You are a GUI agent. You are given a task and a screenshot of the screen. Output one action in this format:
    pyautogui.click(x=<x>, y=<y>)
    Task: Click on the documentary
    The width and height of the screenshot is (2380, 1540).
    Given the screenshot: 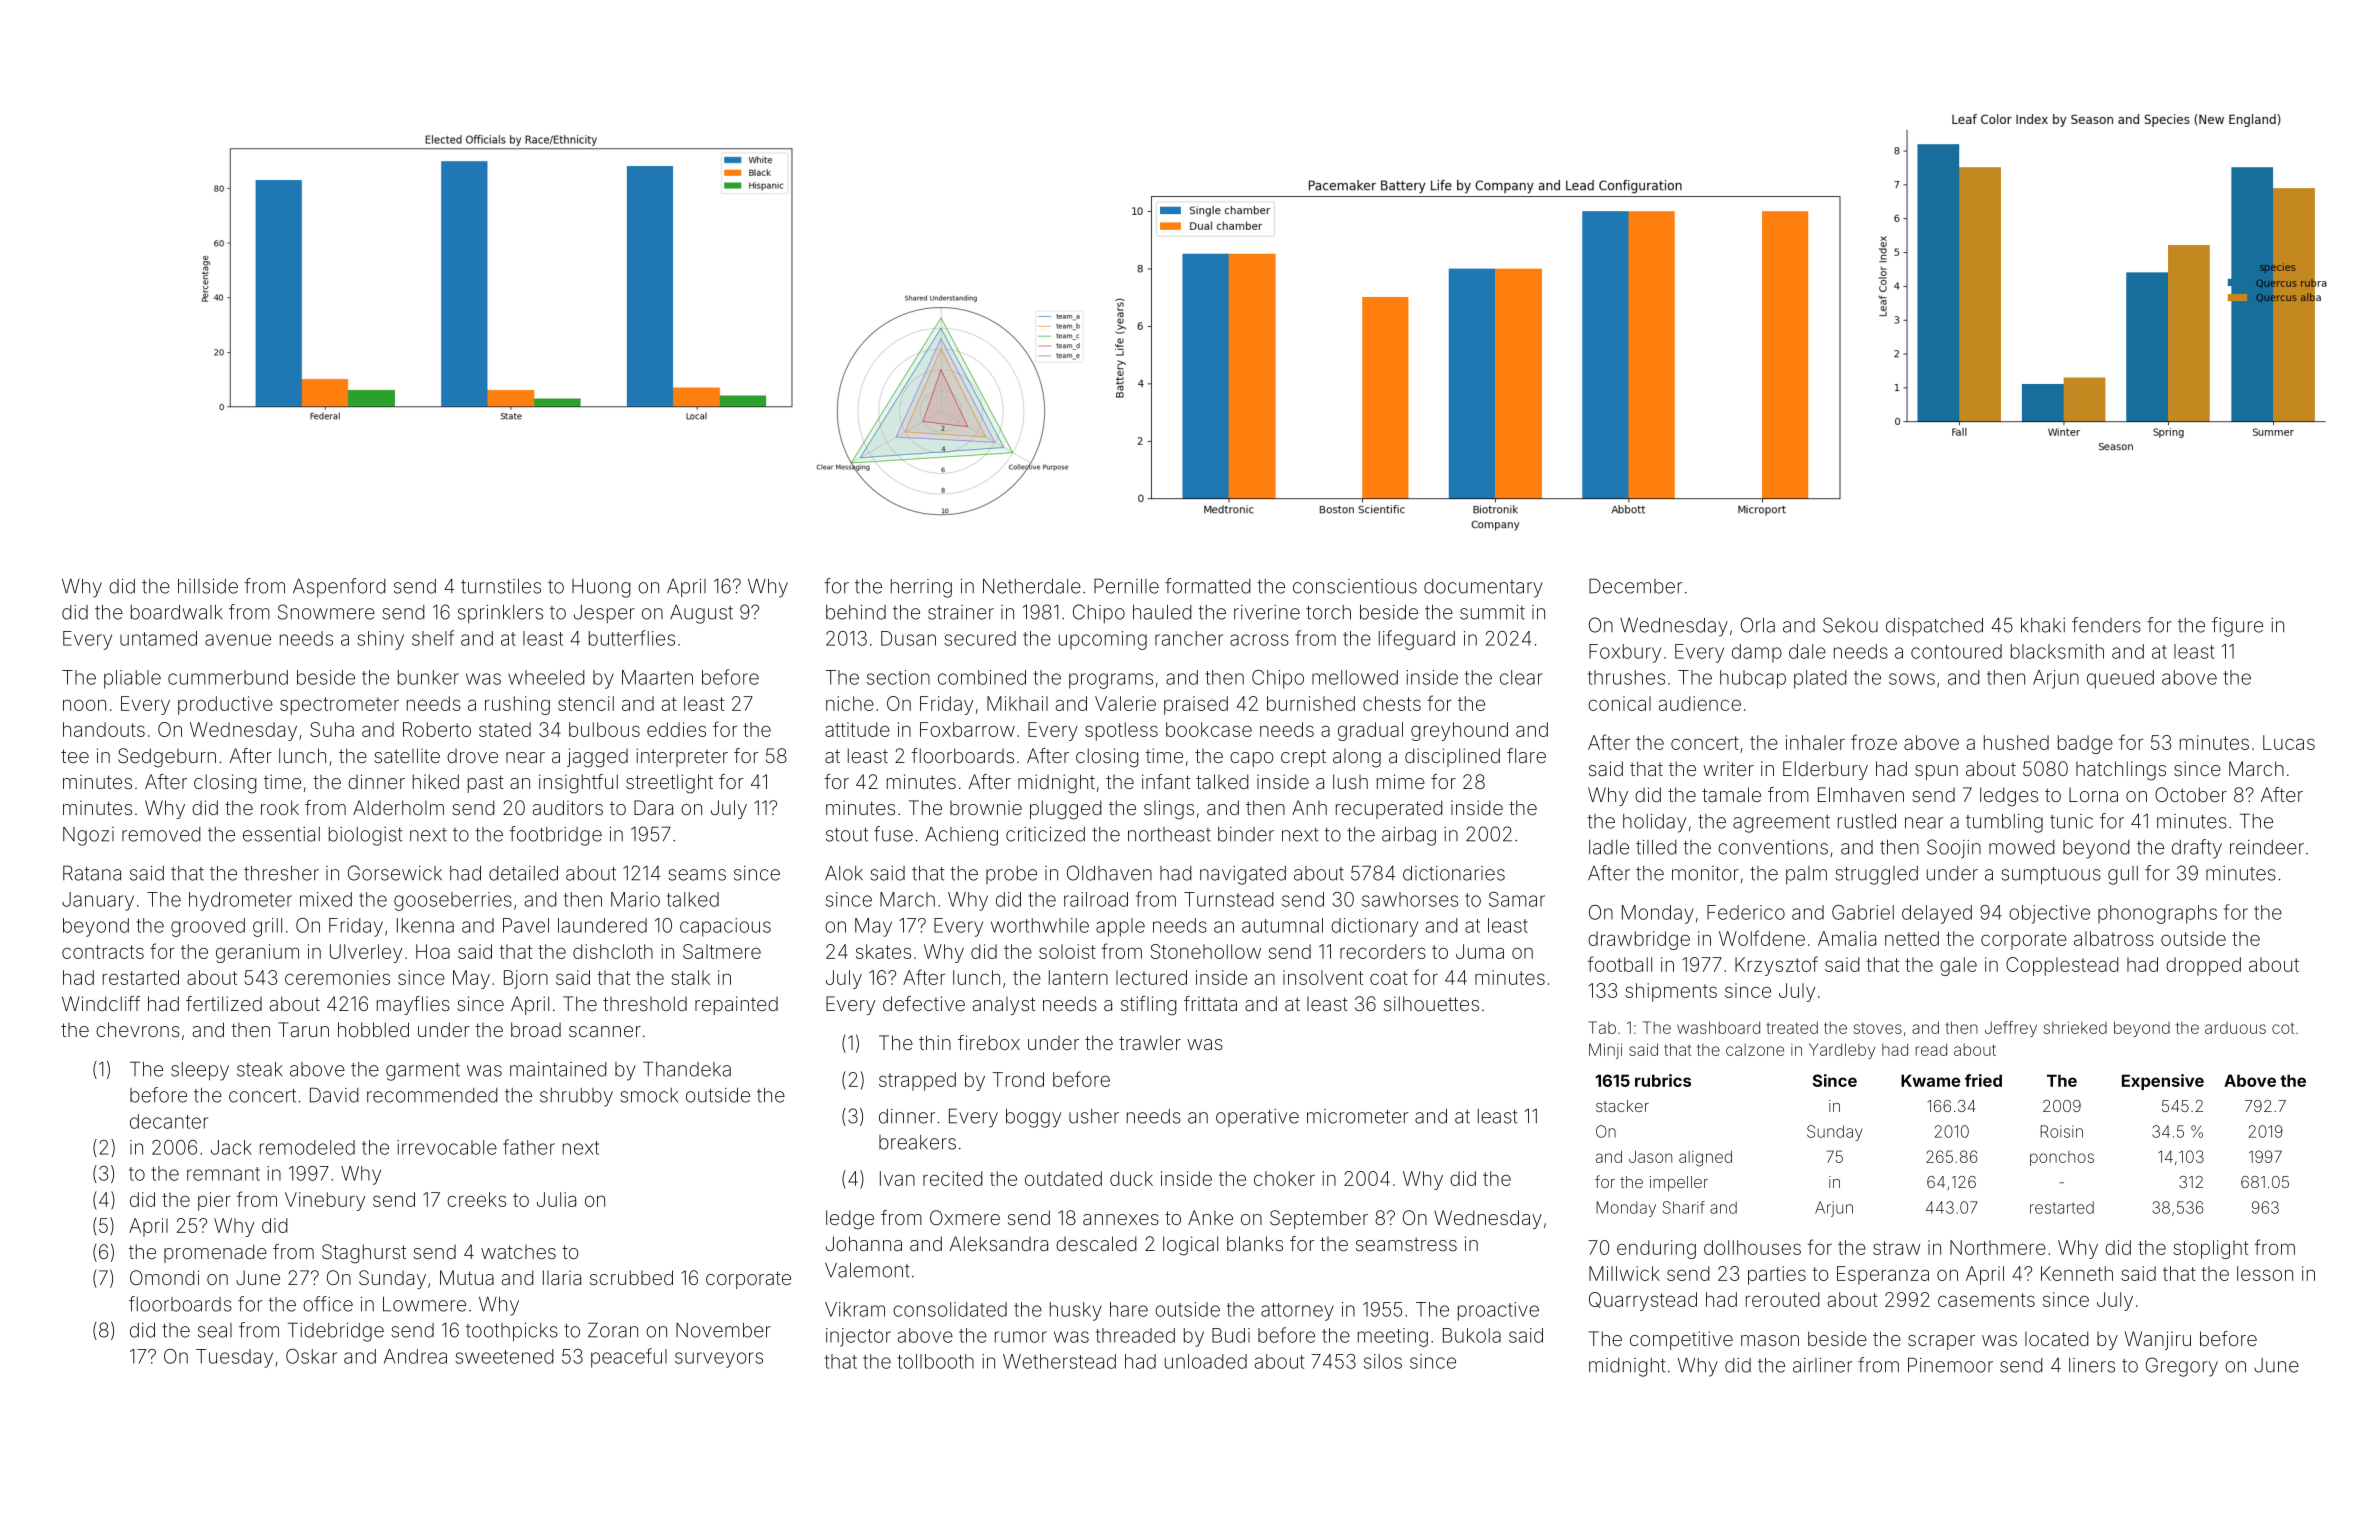 What is the action you would take?
    pyautogui.click(x=1483, y=588)
